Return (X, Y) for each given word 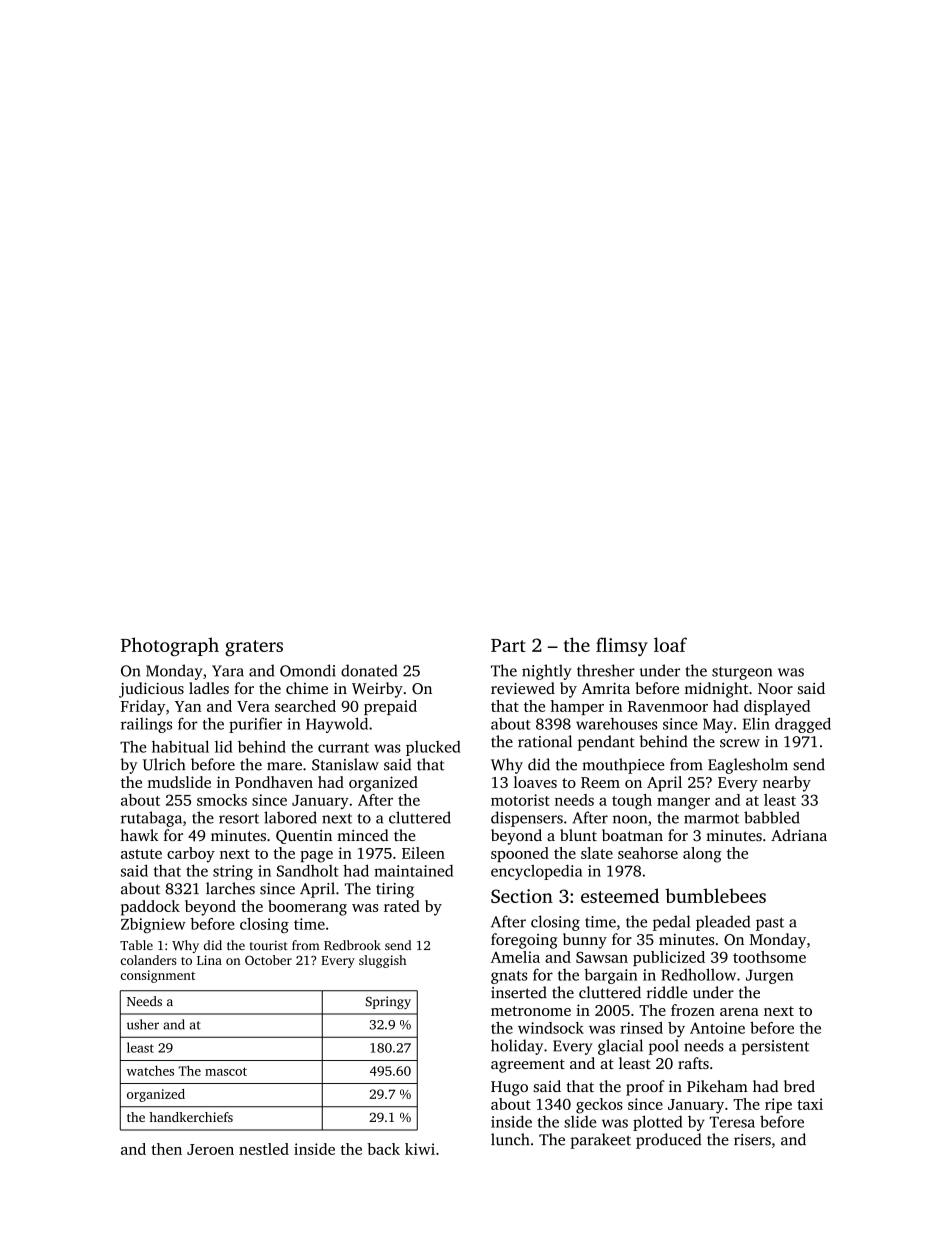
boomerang (307, 908)
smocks (222, 800)
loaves (535, 782)
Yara (228, 671)
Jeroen (210, 1149)
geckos (599, 1106)
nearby (787, 784)
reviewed (523, 688)
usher (143, 1024)
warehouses (617, 724)
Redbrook (352, 945)
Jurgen (769, 976)
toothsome (769, 957)
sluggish (382, 961)
